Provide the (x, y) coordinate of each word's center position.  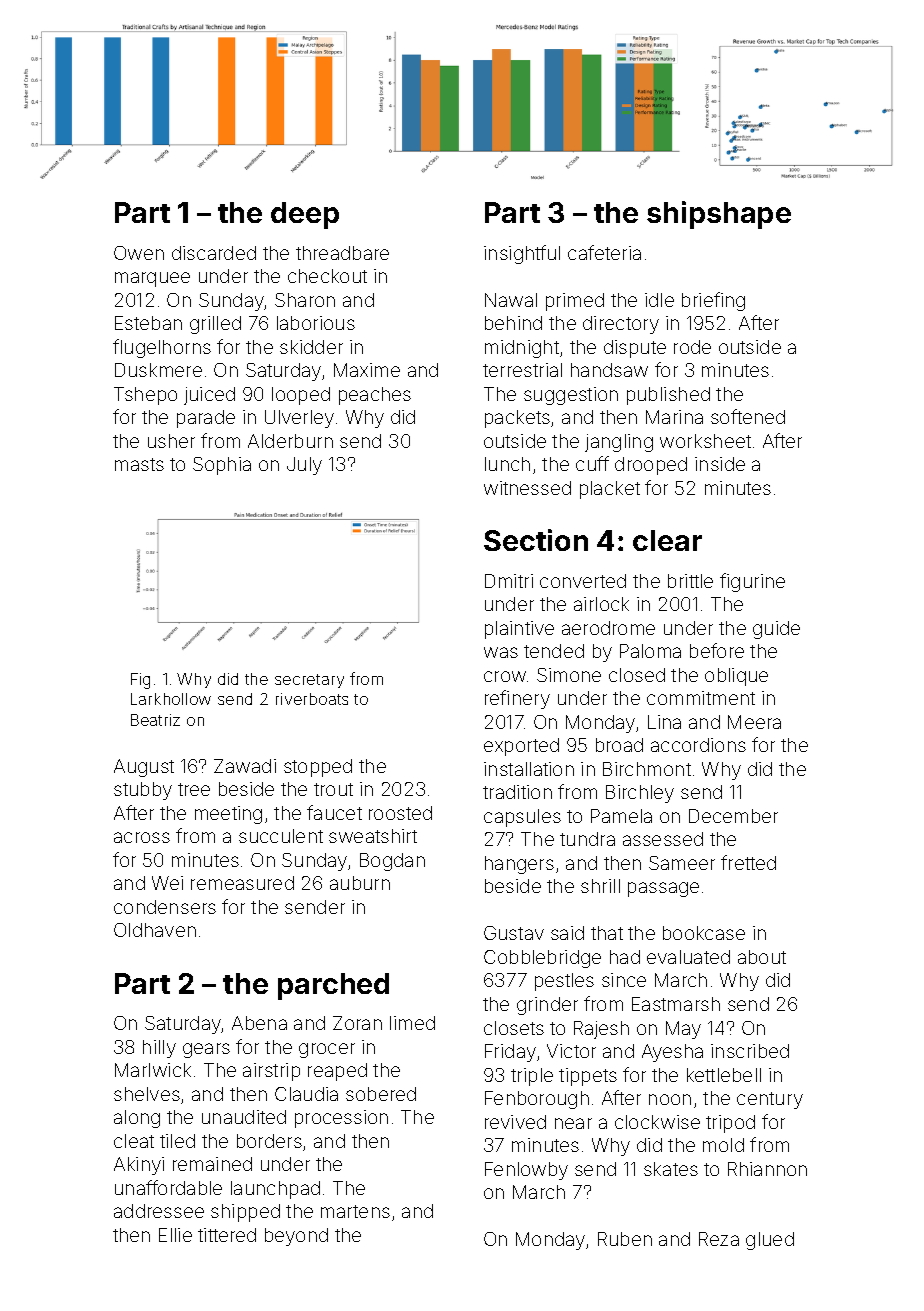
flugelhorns (162, 348)
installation (529, 769)
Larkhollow (171, 699)
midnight (522, 349)
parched (333, 986)
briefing (713, 301)
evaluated (688, 957)
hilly (159, 1049)
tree (194, 789)
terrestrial (522, 370)
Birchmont (647, 769)
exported (521, 747)
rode (692, 347)
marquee (152, 279)
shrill (600, 886)
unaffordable (168, 1187)
